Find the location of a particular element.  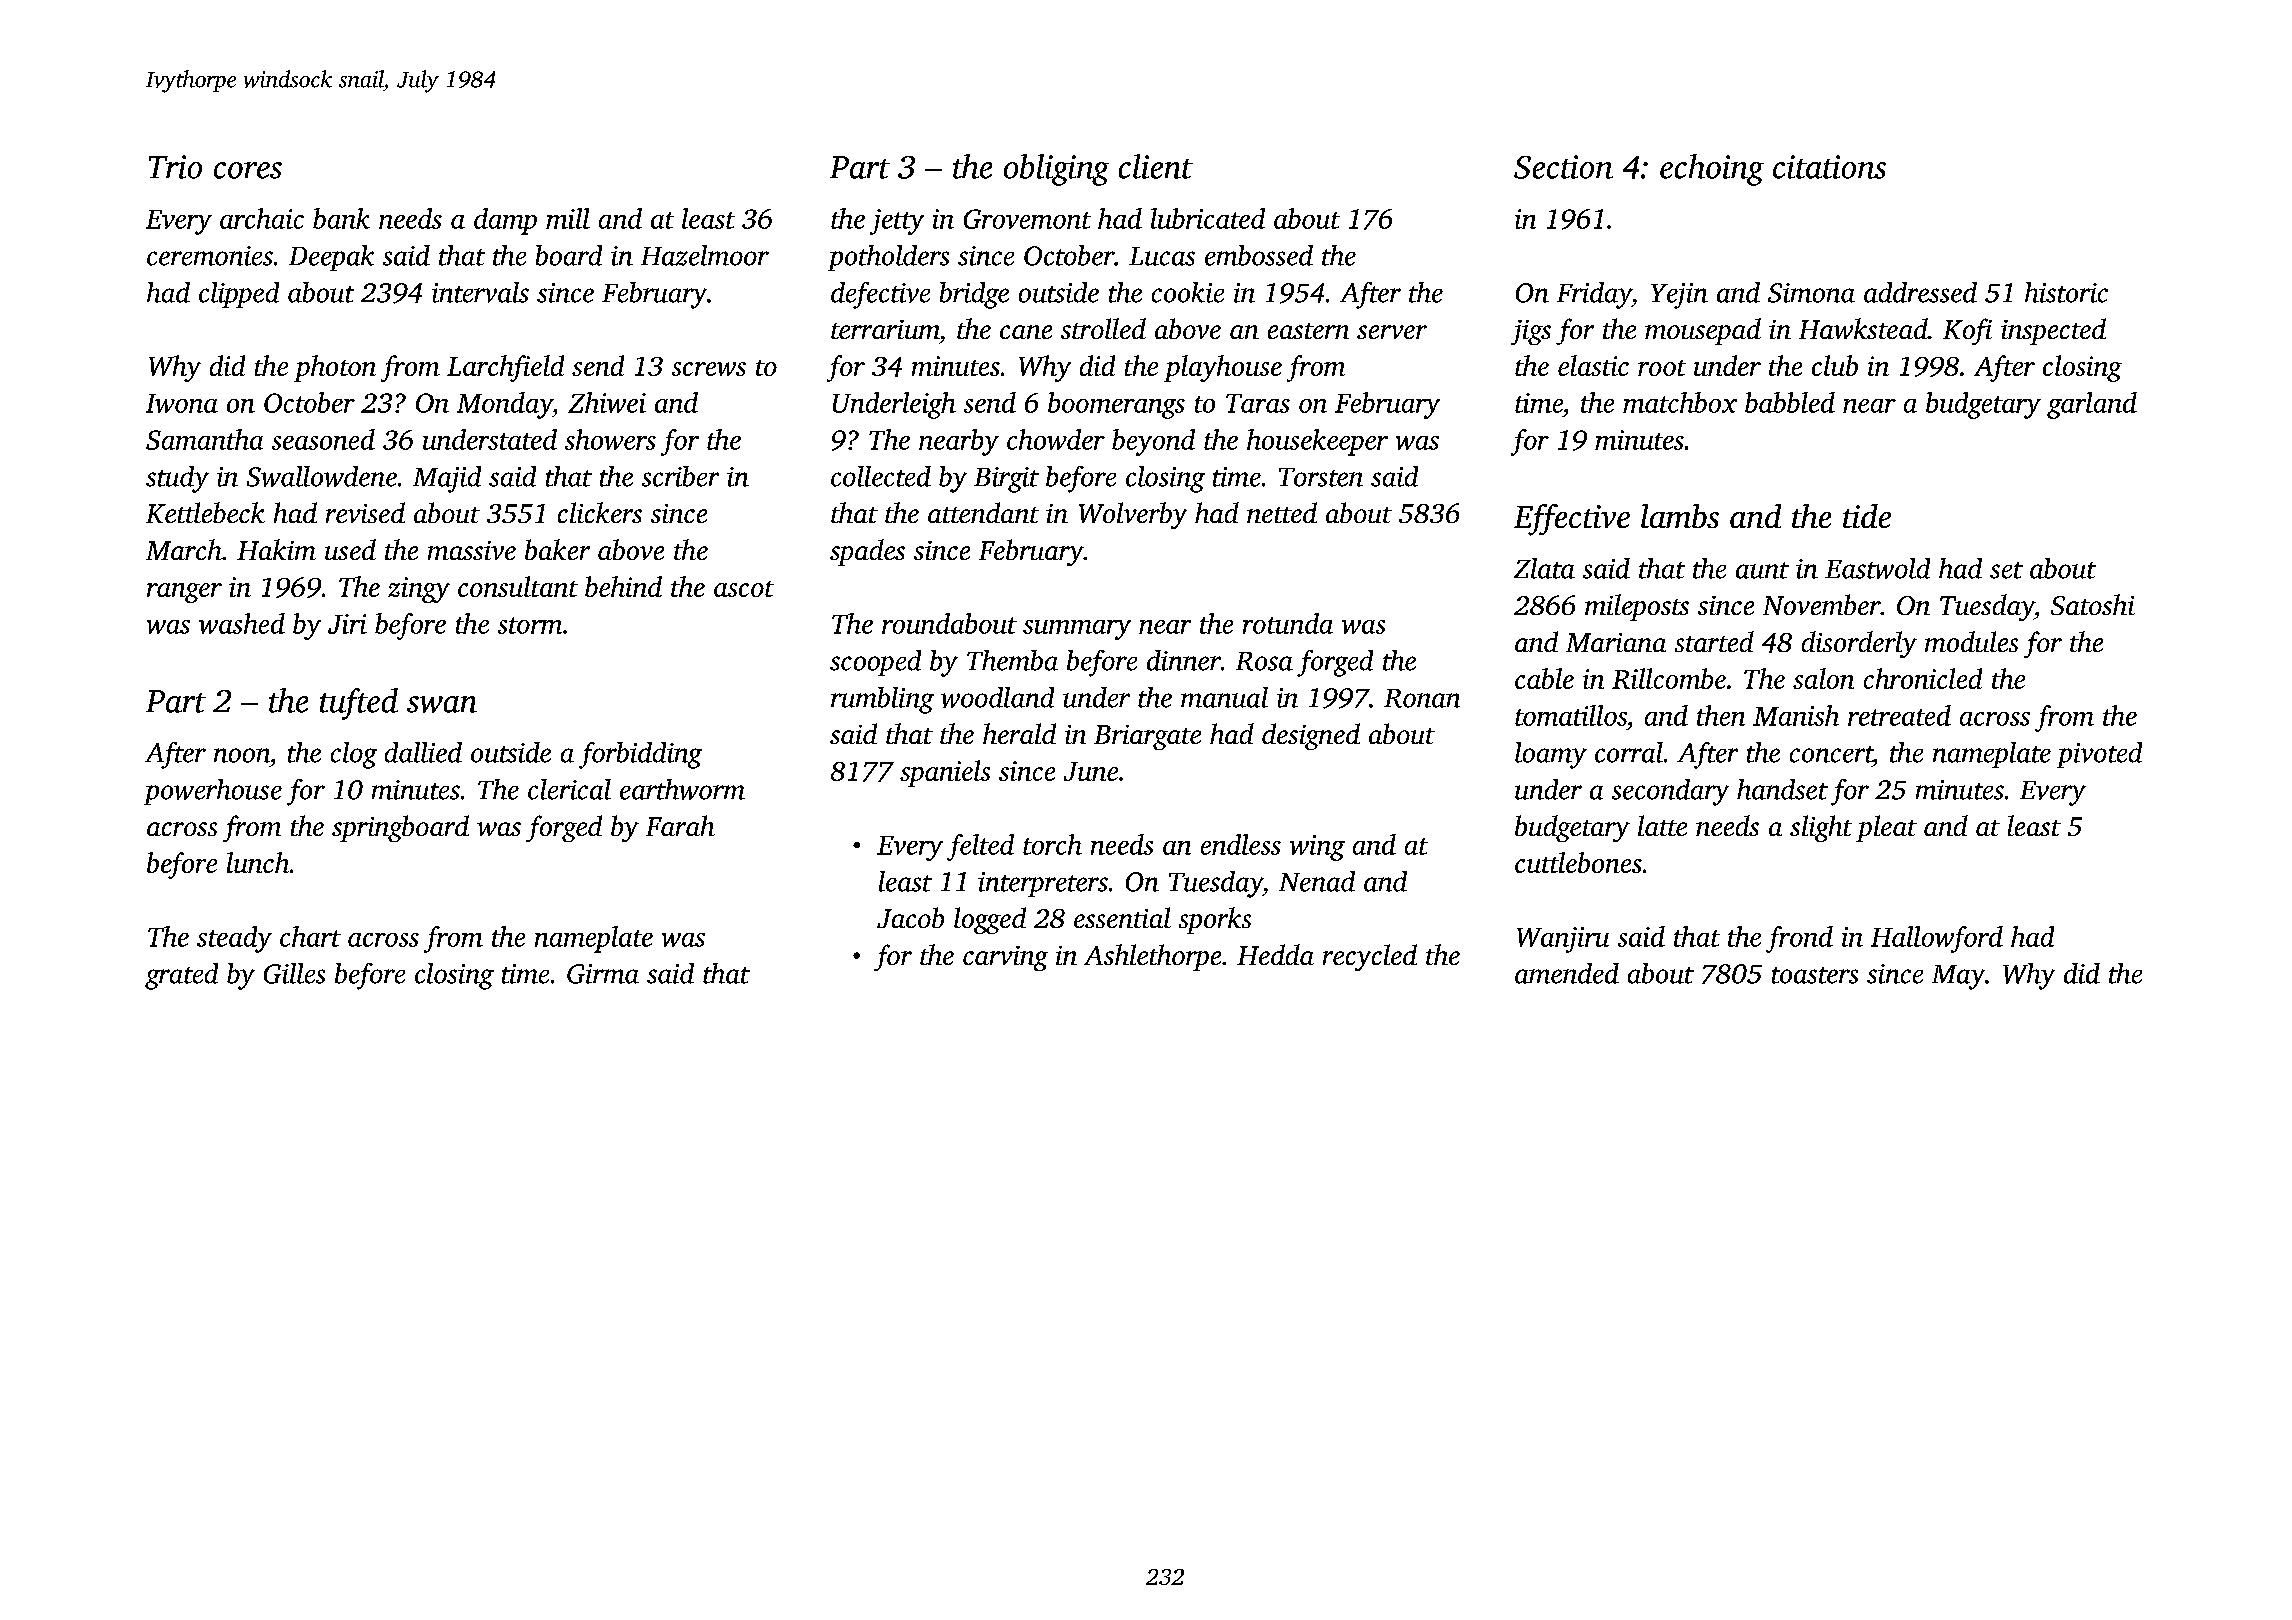

Torsten is located at coordinates (1321, 477).
